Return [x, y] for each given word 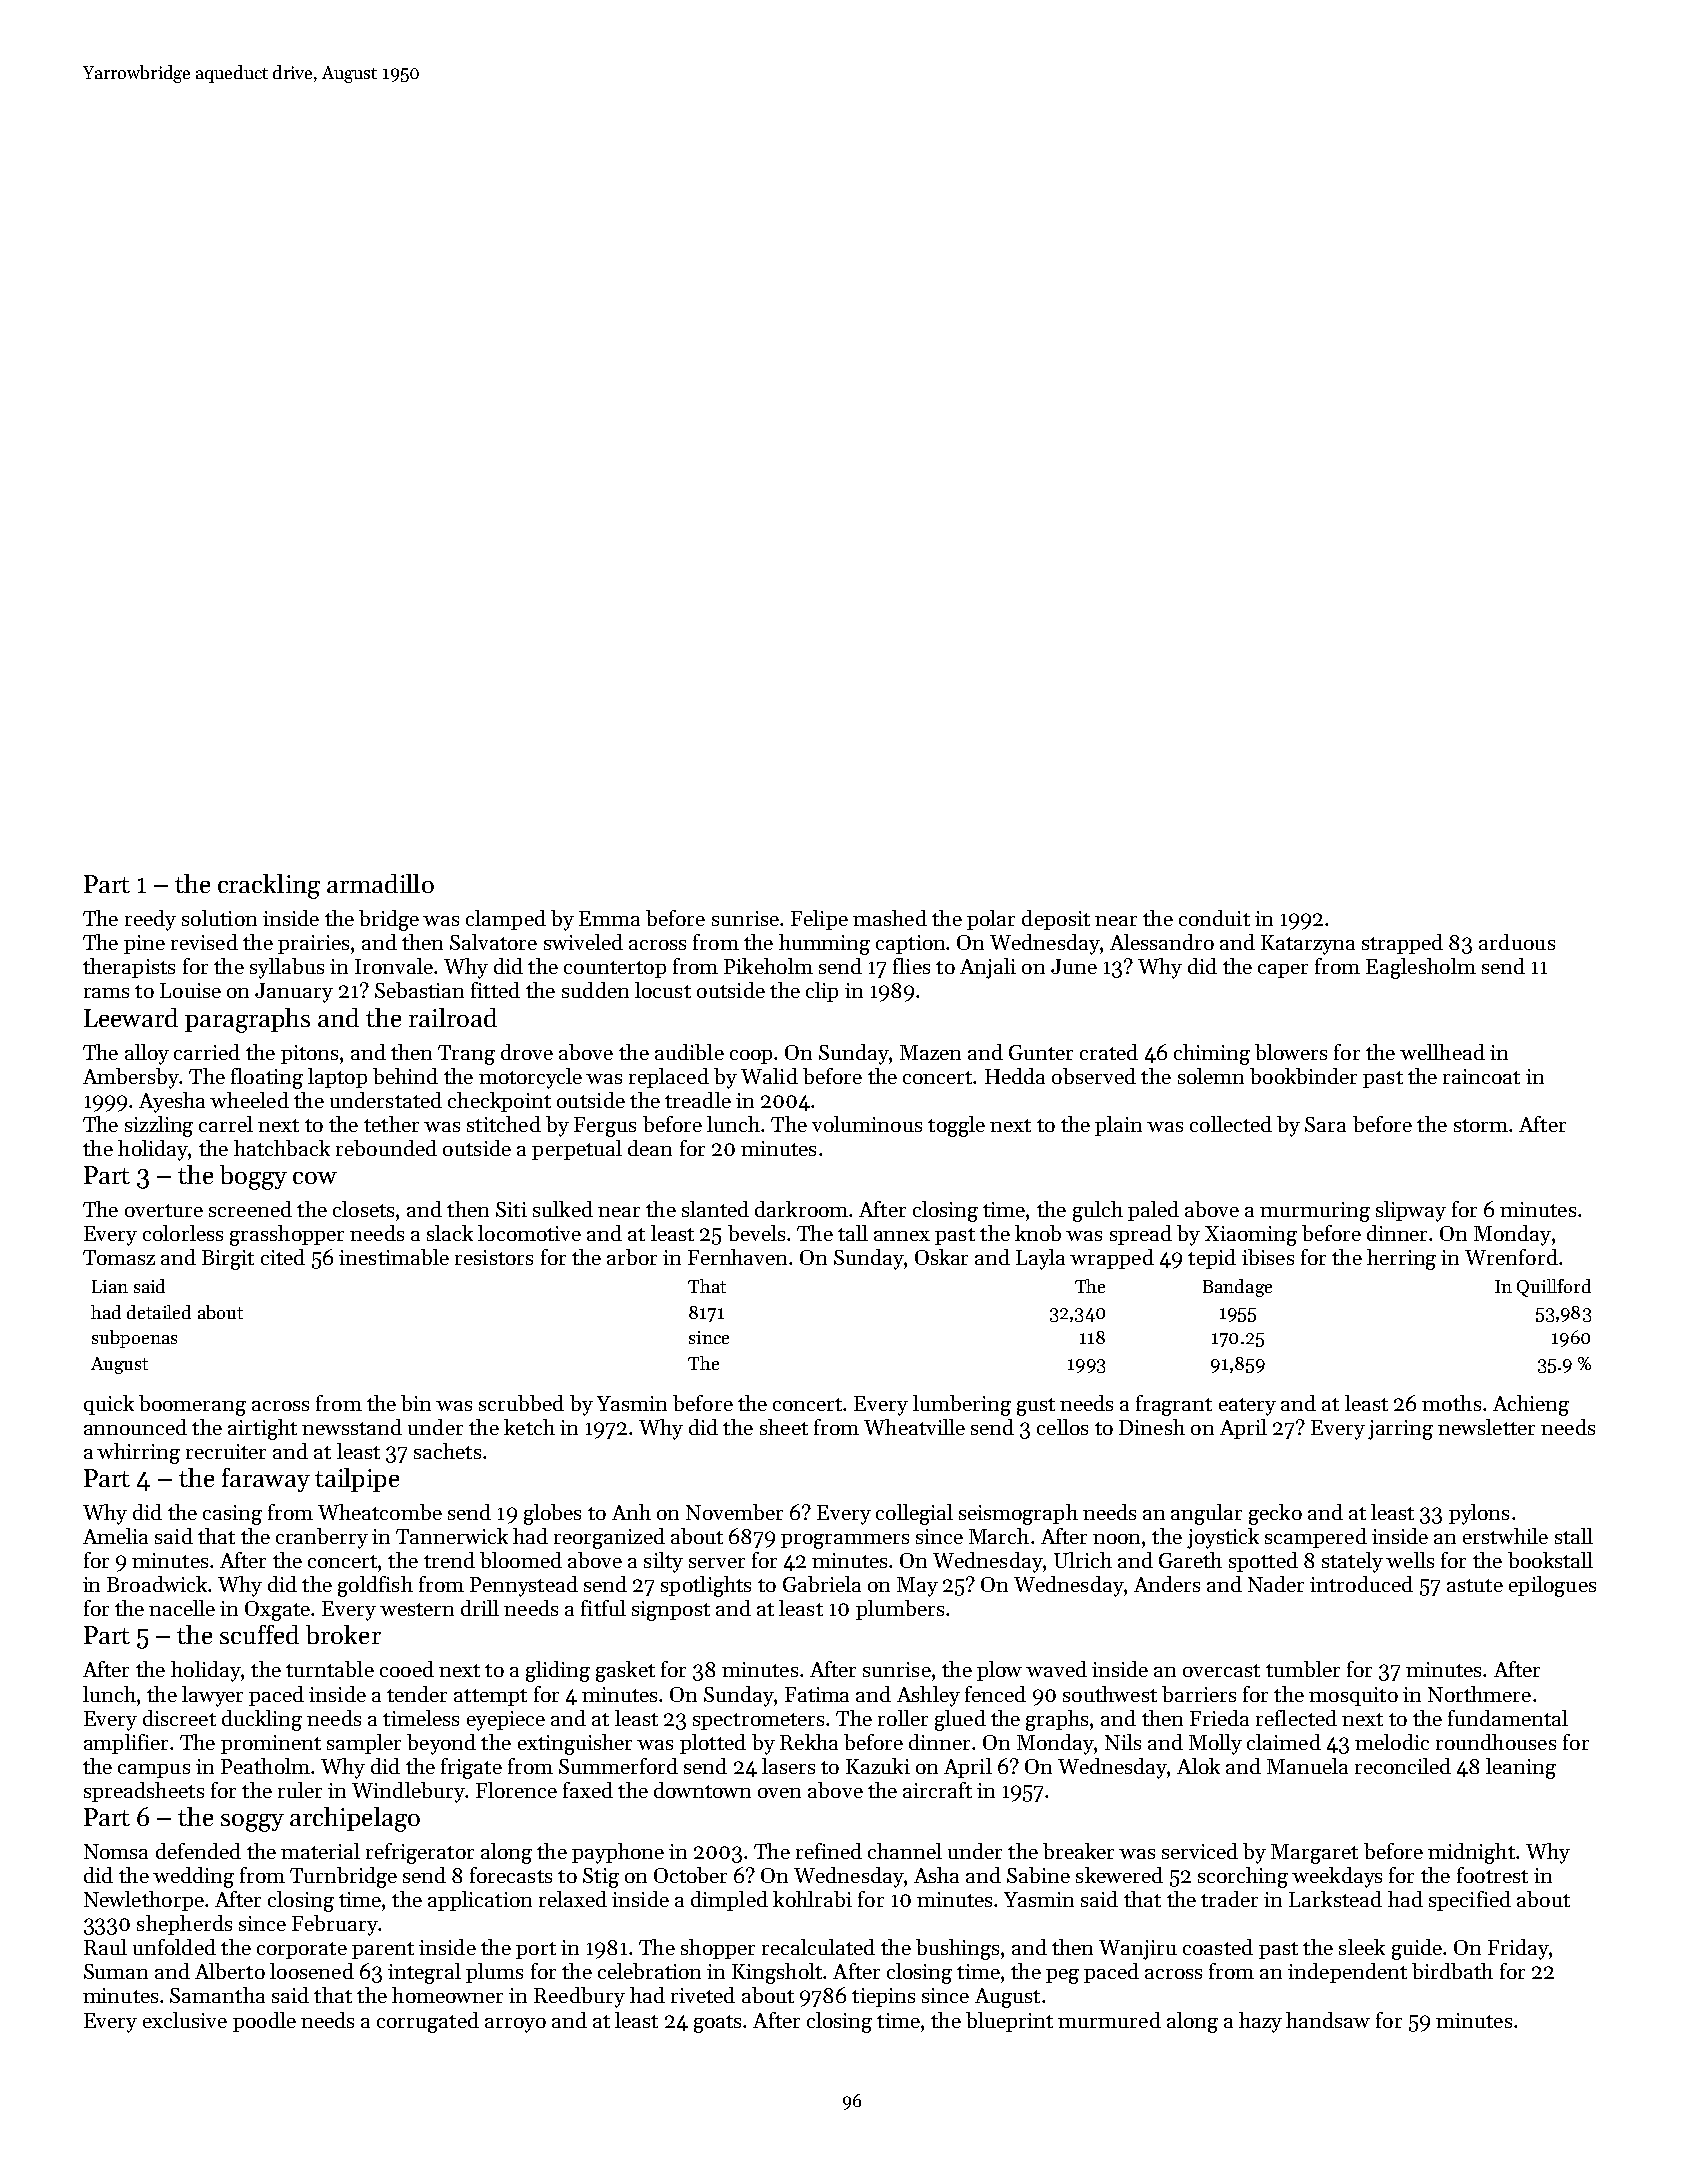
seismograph [1018, 1514]
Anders [1167, 1584]
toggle [956, 1126]
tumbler [1303, 1669]
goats [717, 2024]
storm [1481, 1125]
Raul [105, 1947]
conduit [1214, 918]
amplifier [126, 1744]
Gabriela [822, 1584]
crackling [269, 886]
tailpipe [357, 1480]
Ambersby [131, 1078]
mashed [890, 918]
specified [1470, 1901]
